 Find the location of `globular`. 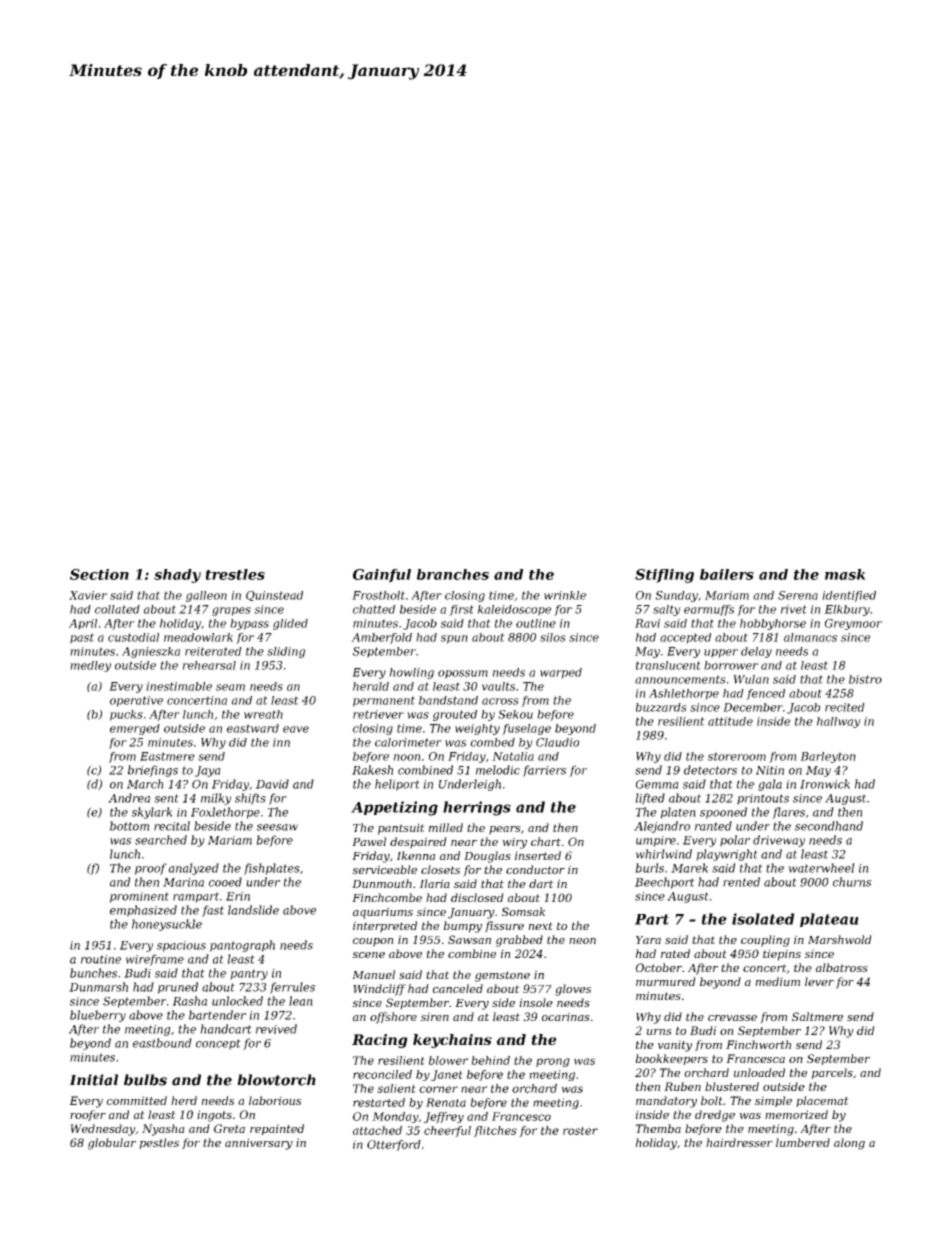

globular is located at coordinates (112, 1144).
